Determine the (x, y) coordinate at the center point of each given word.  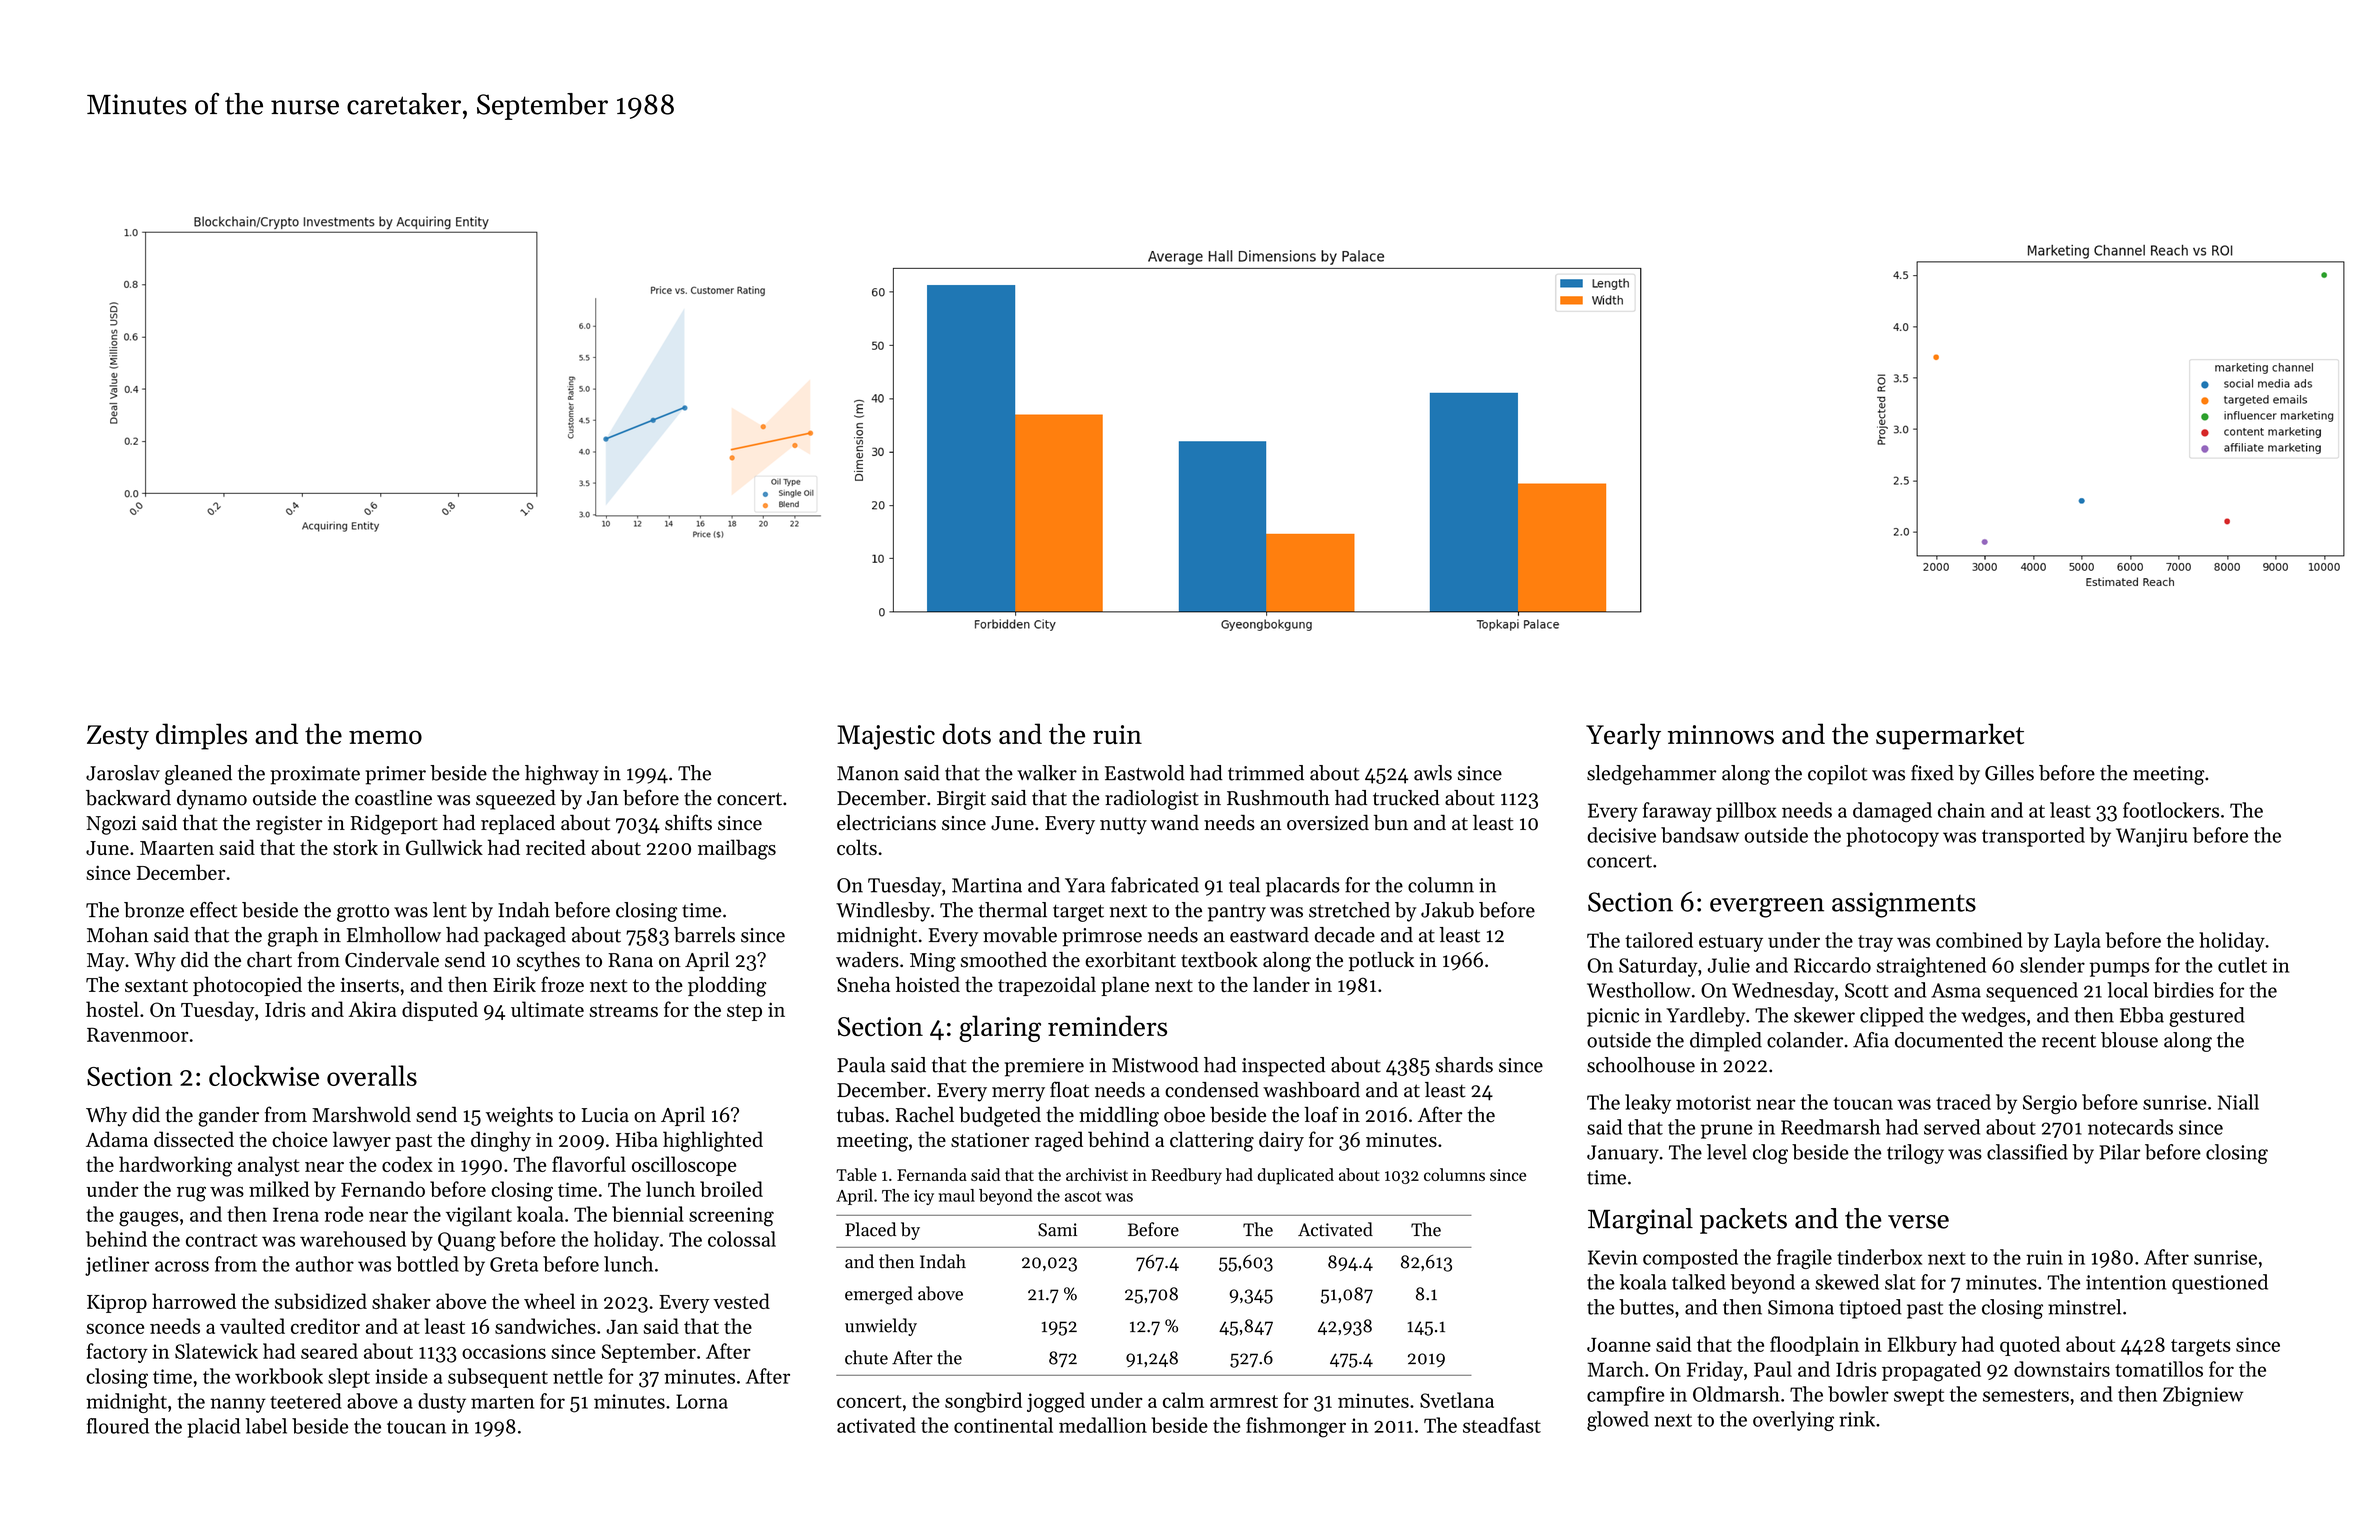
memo (385, 737)
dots (967, 734)
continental (1003, 1425)
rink (1857, 1419)
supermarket (1950, 736)
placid (213, 1428)
